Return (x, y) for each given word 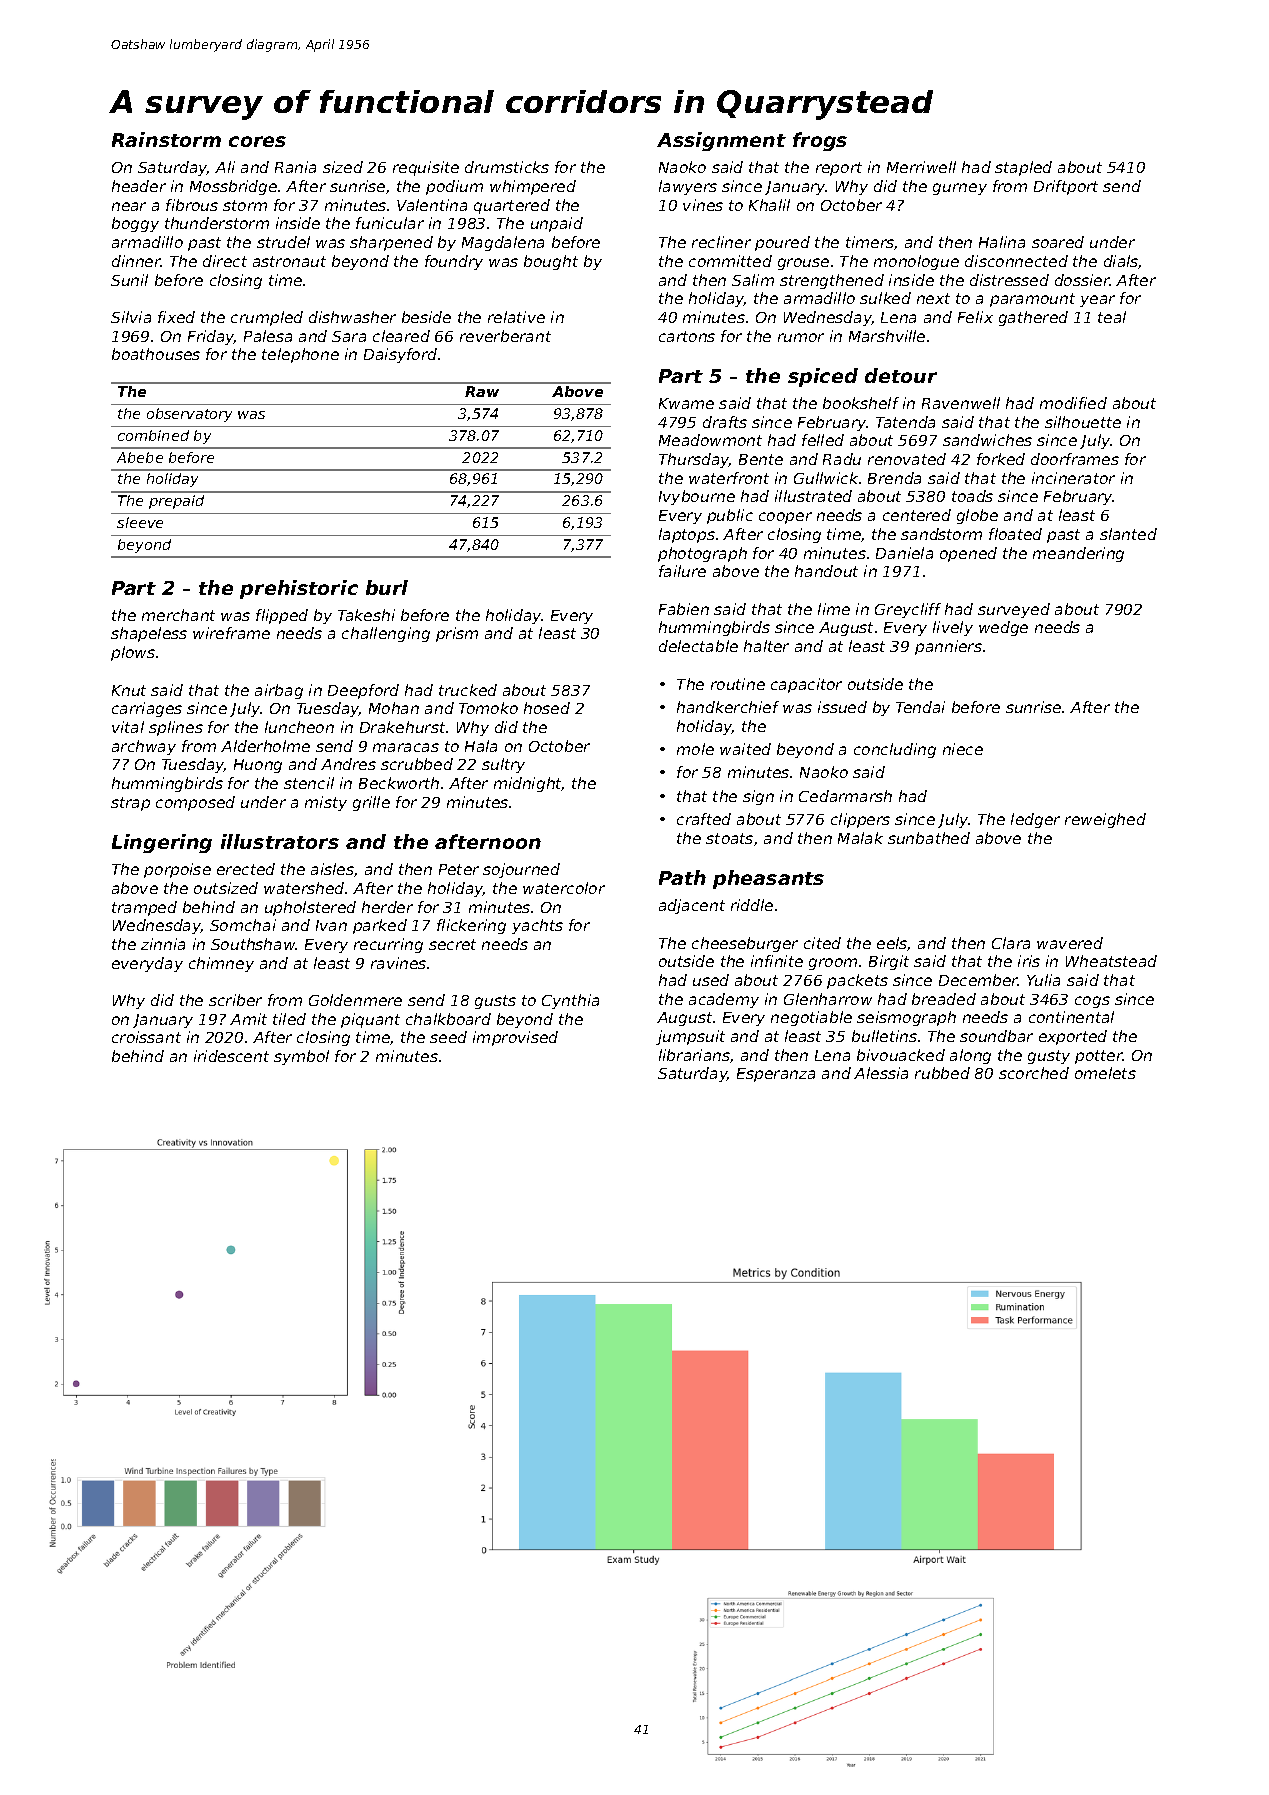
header (139, 186)
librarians (694, 1055)
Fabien (684, 609)
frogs (820, 141)
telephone (300, 355)
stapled (1023, 168)
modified (1073, 403)
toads (972, 496)
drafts (725, 422)
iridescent (231, 1056)
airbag (279, 691)
